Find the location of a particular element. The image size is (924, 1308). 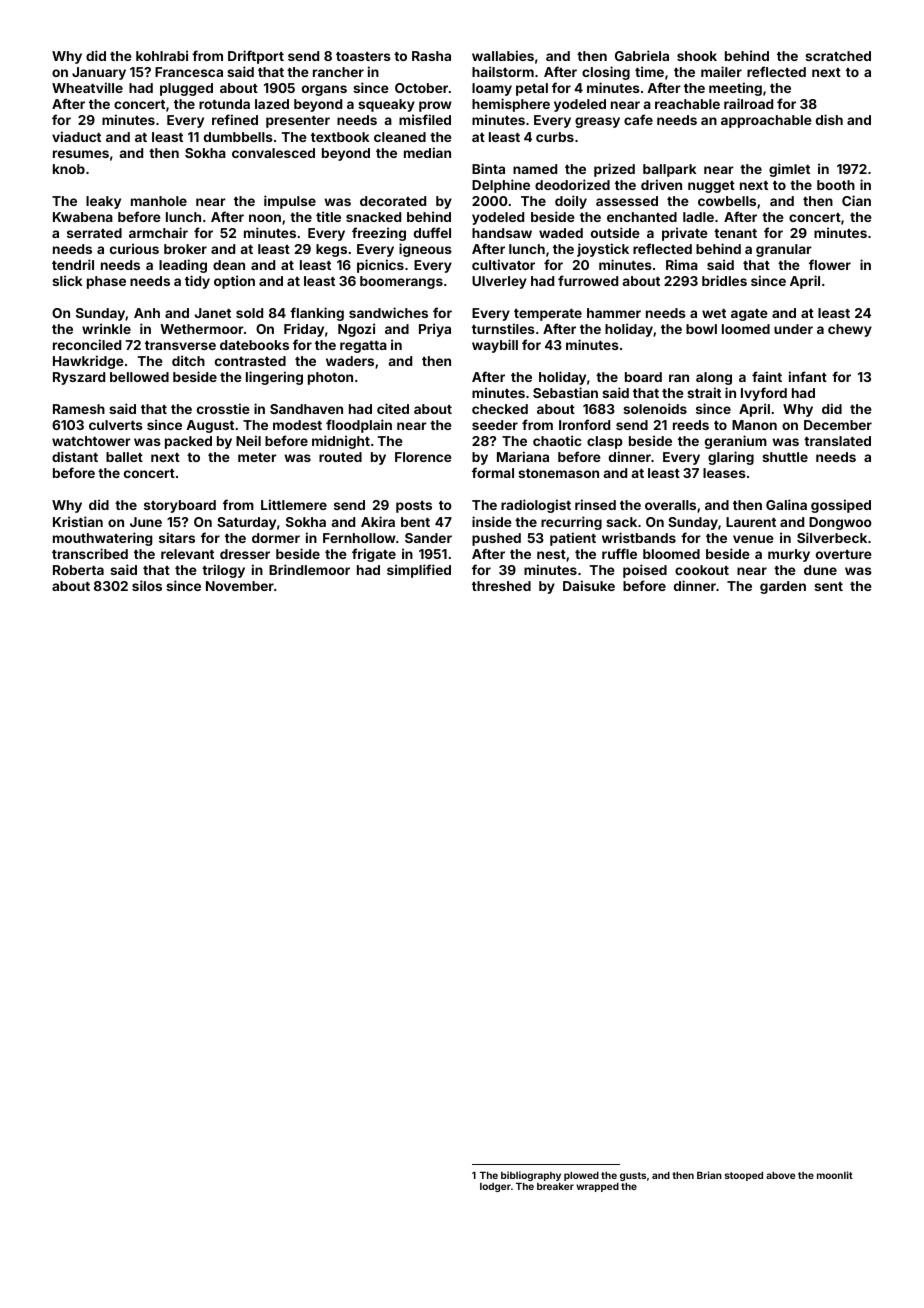

November is located at coordinates (240, 586).
